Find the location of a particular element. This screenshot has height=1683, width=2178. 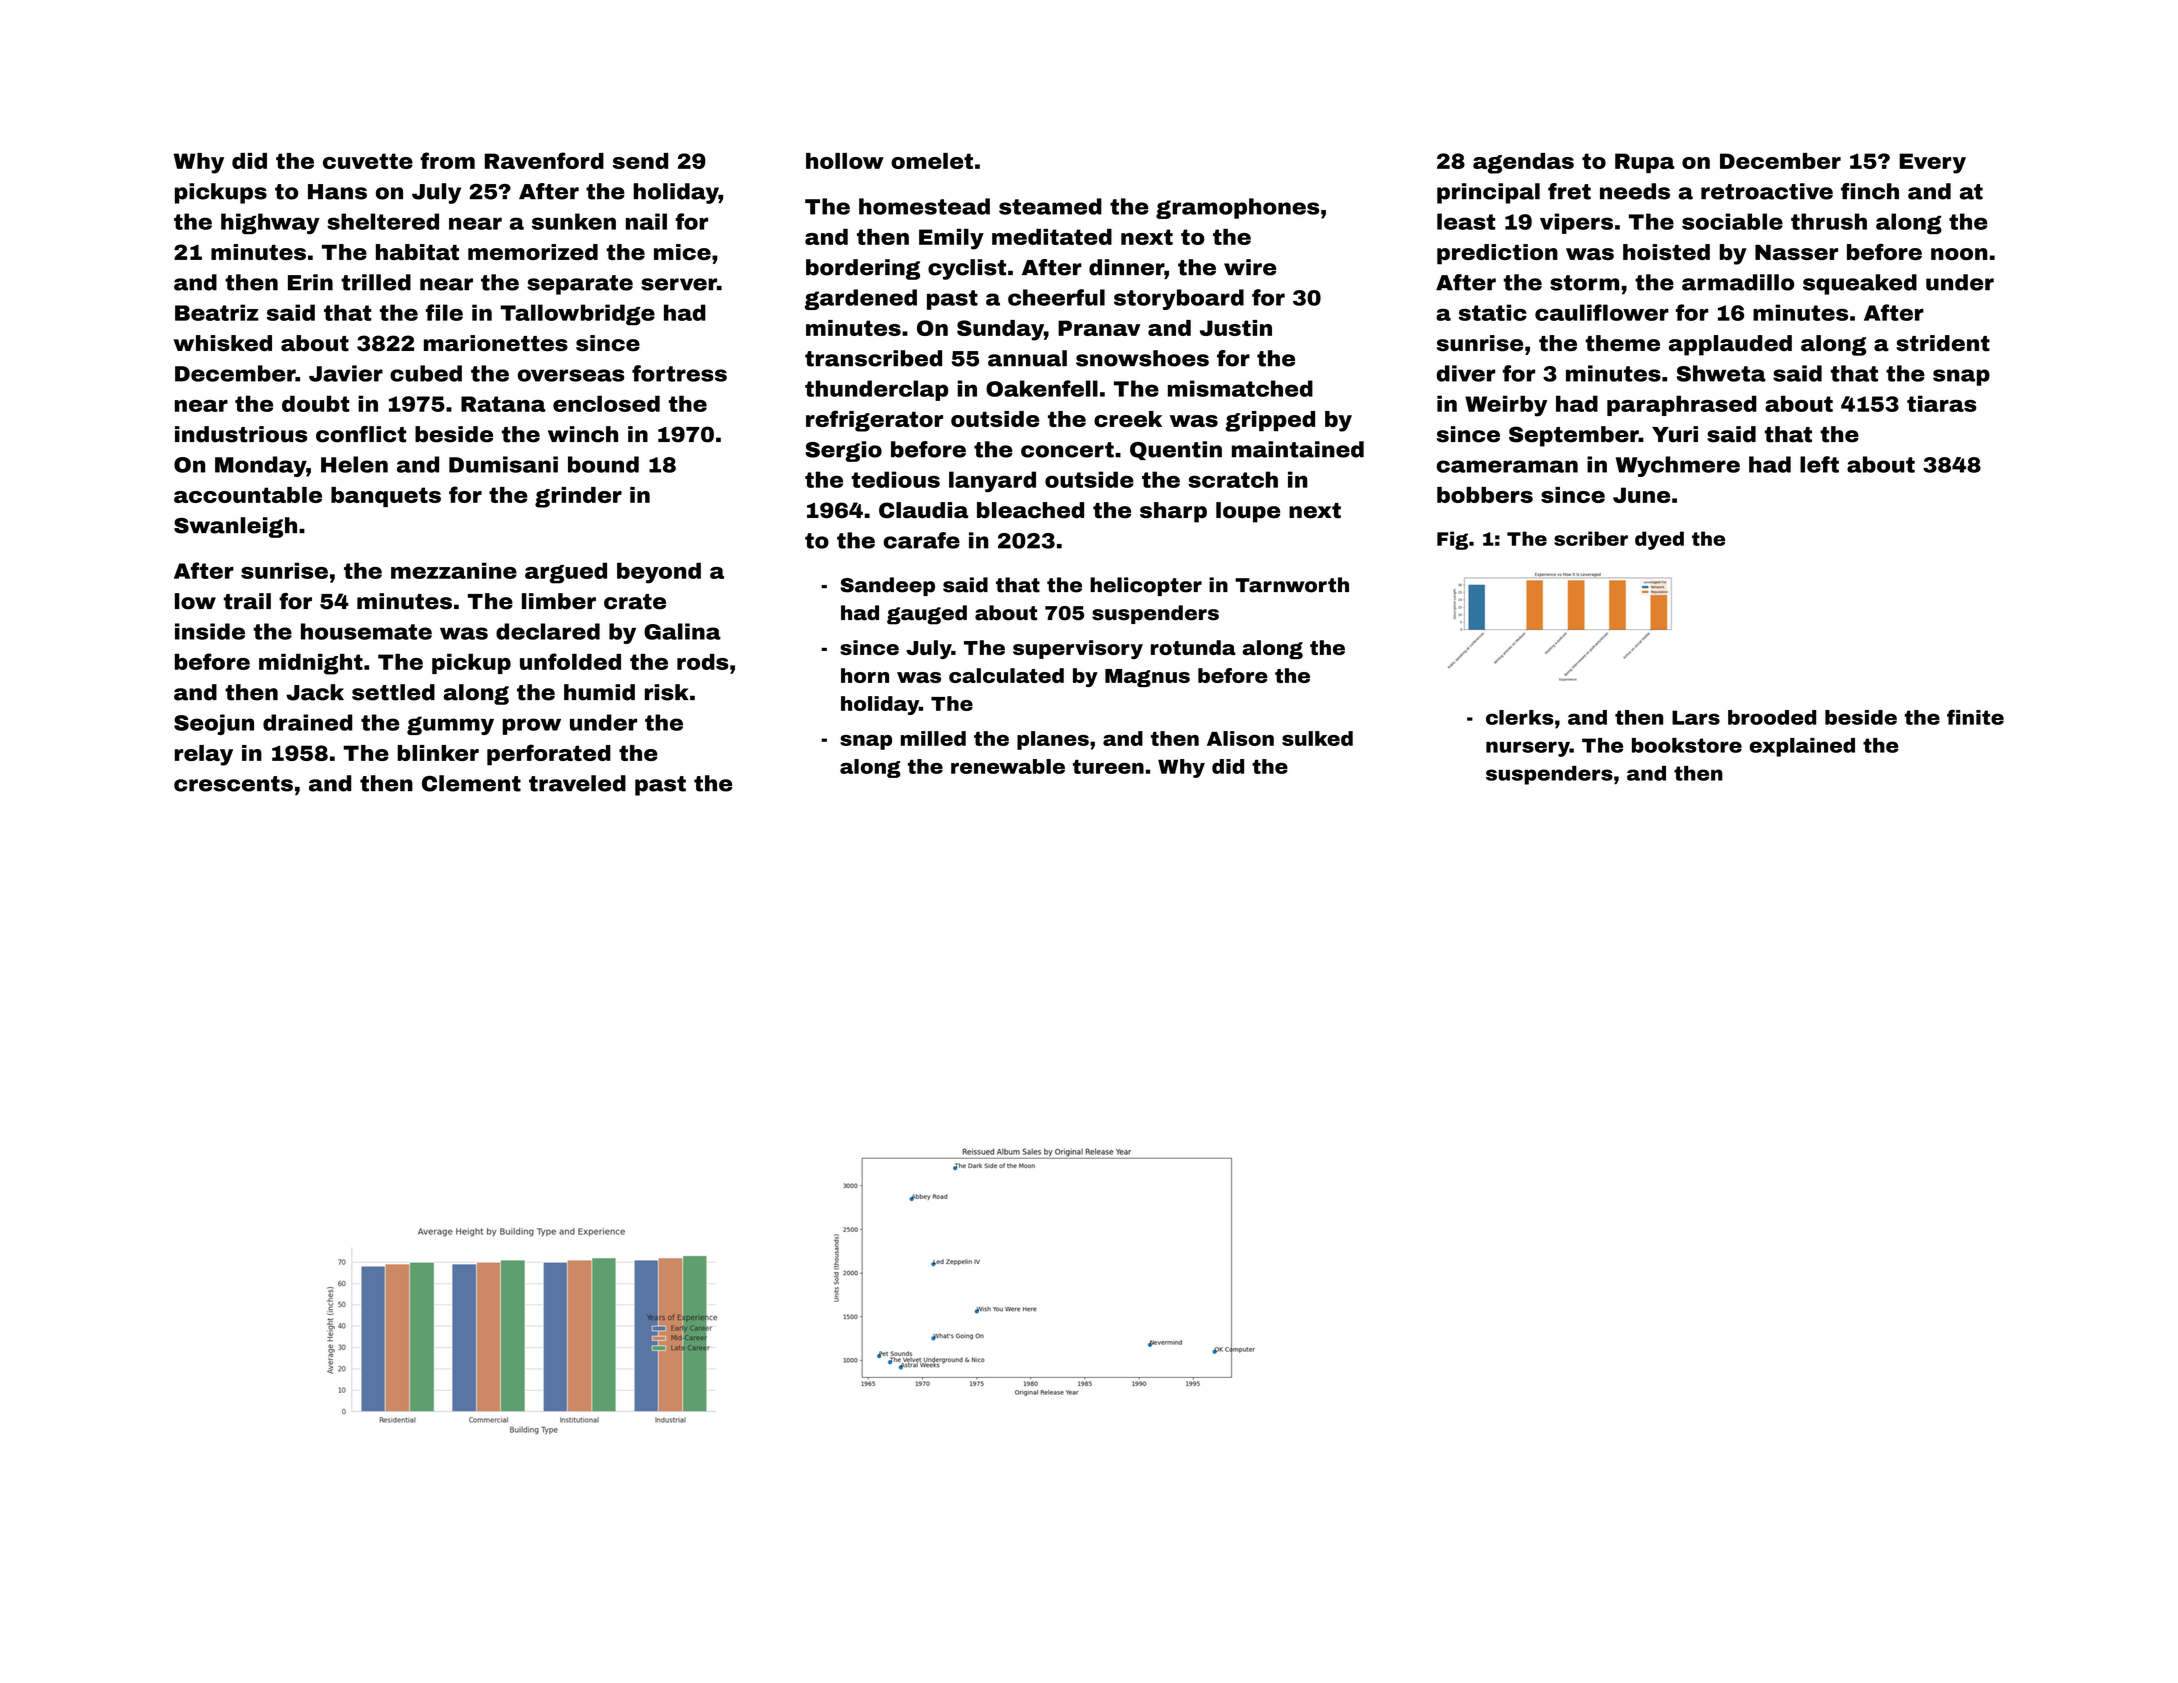

crescents is located at coordinates (233, 784).
